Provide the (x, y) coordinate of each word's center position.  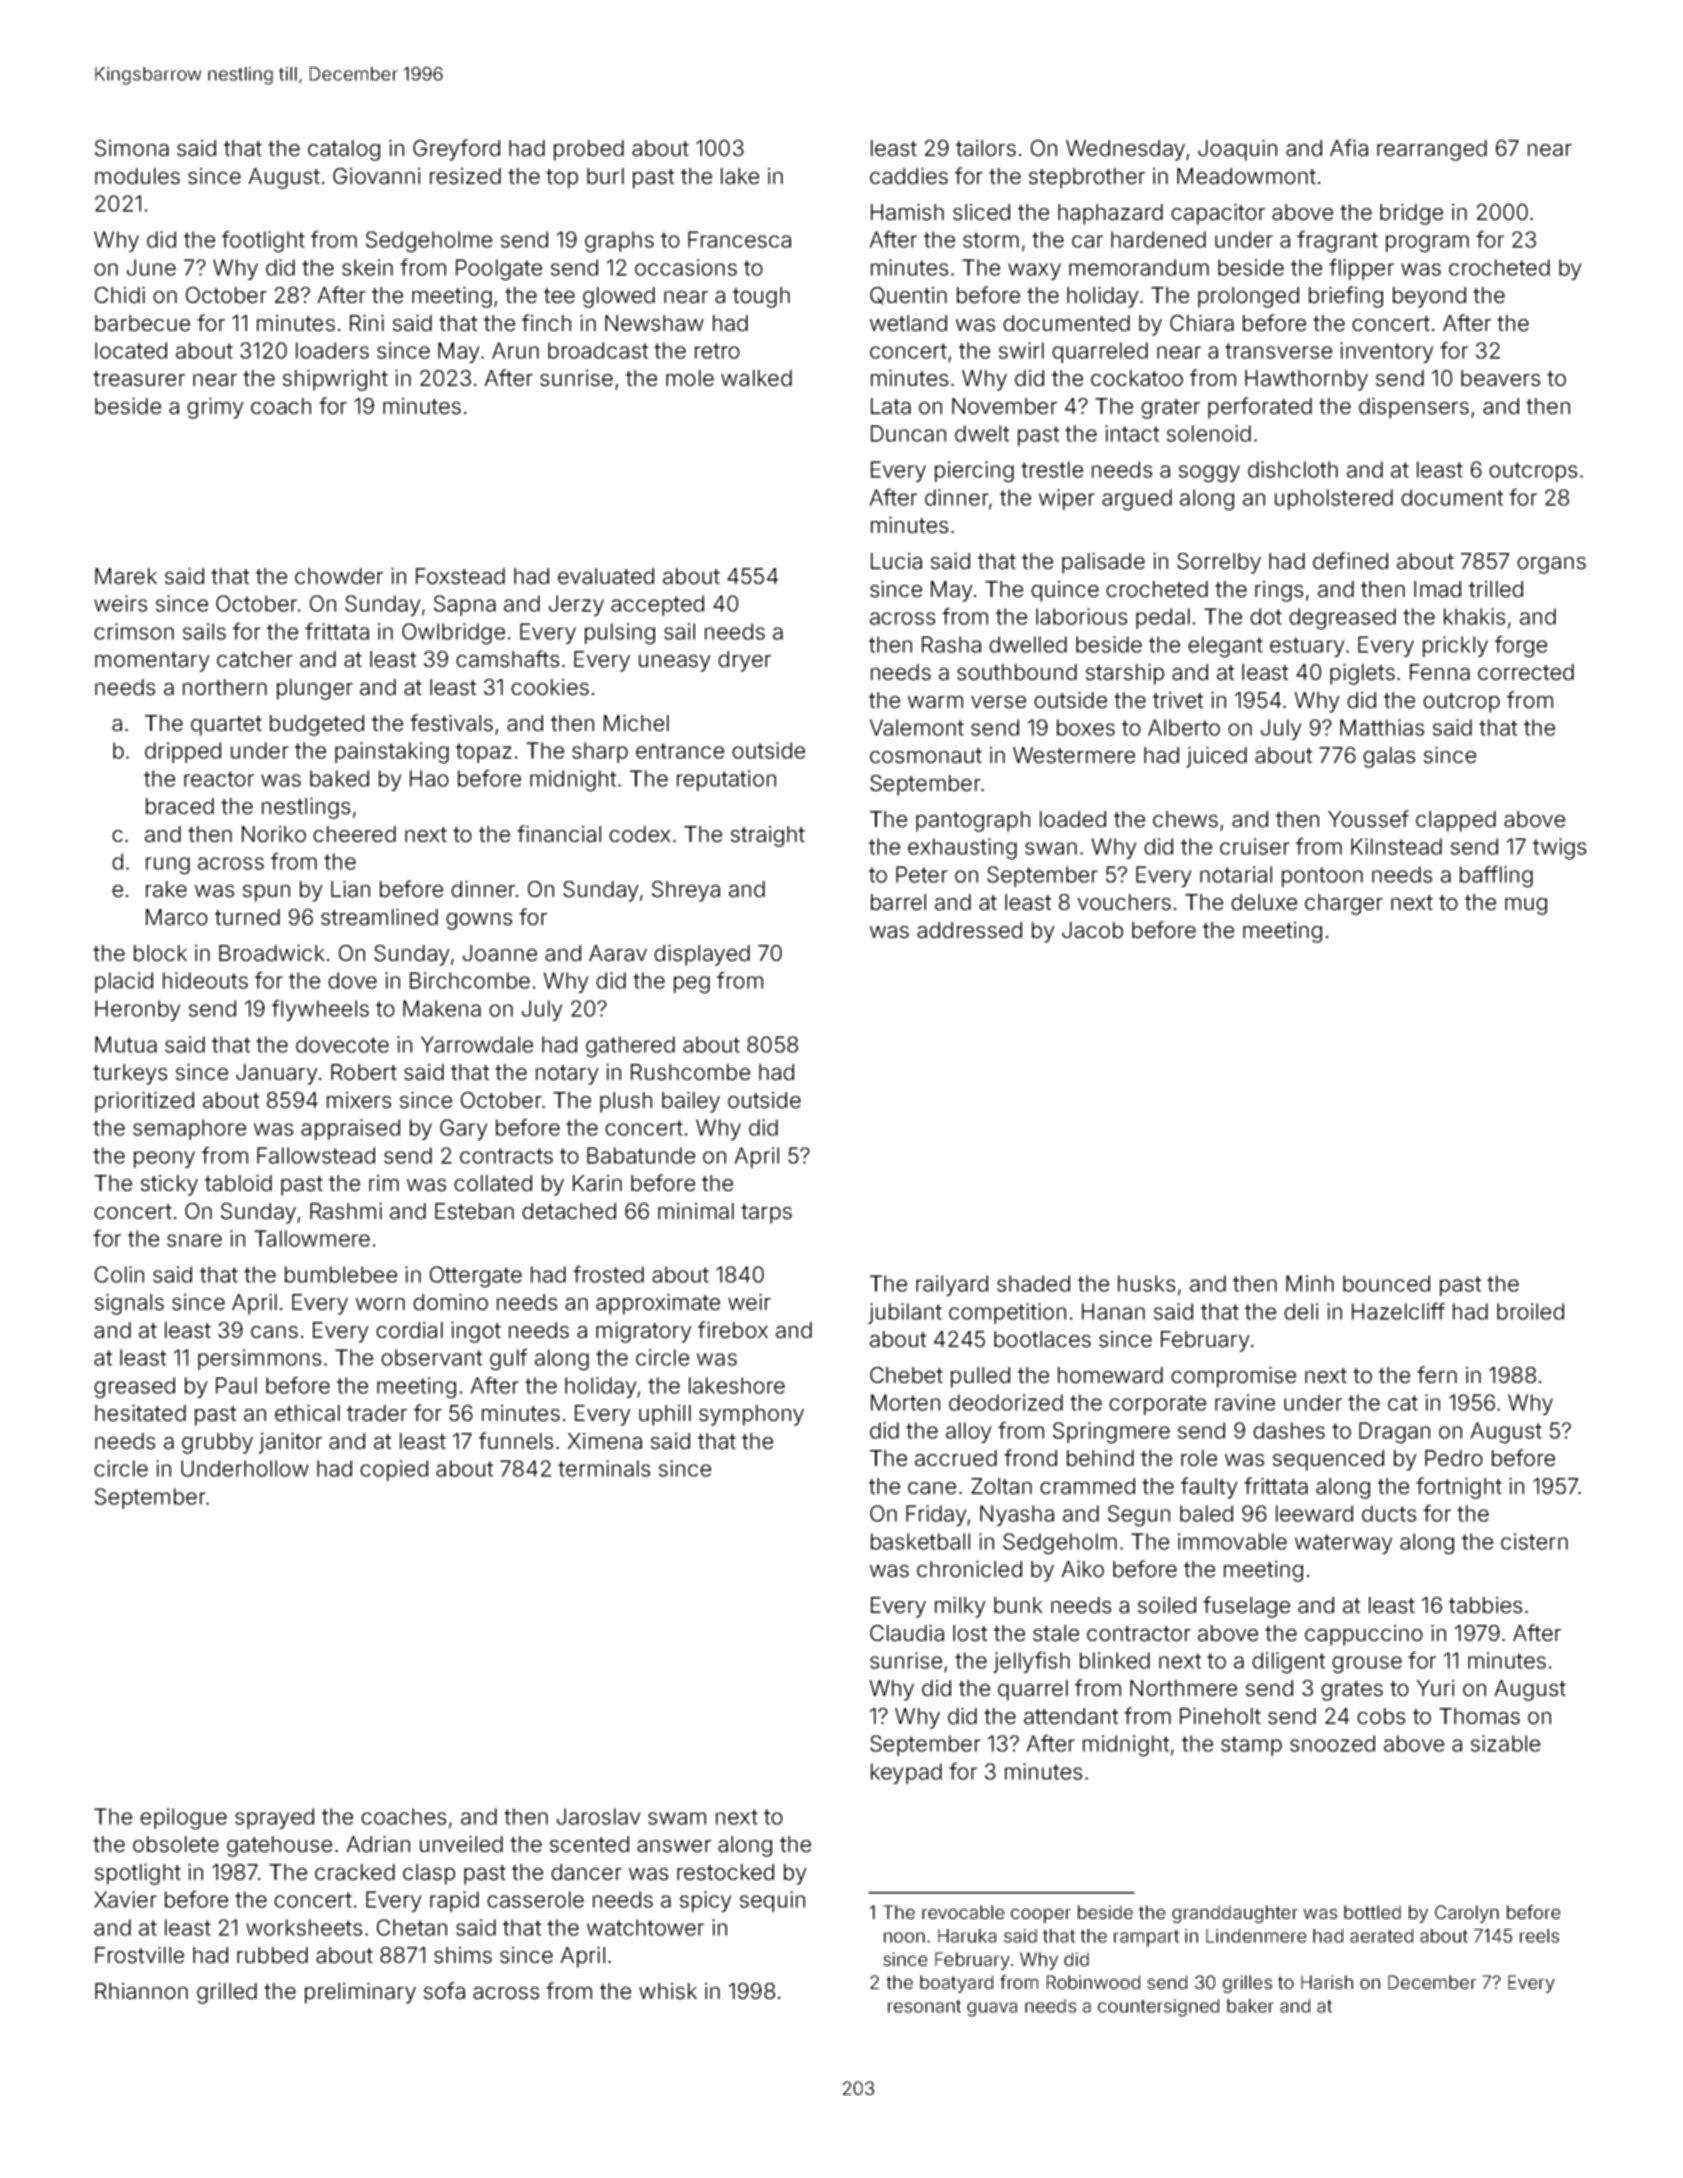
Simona (132, 148)
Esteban (474, 1211)
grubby (217, 1443)
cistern (1534, 1541)
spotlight (138, 1874)
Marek (126, 576)
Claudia (907, 1633)
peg (692, 985)
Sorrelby (1219, 563)
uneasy (675, 663)
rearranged (1432, 150)
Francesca (739, 239)
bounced (1386, 1283)
